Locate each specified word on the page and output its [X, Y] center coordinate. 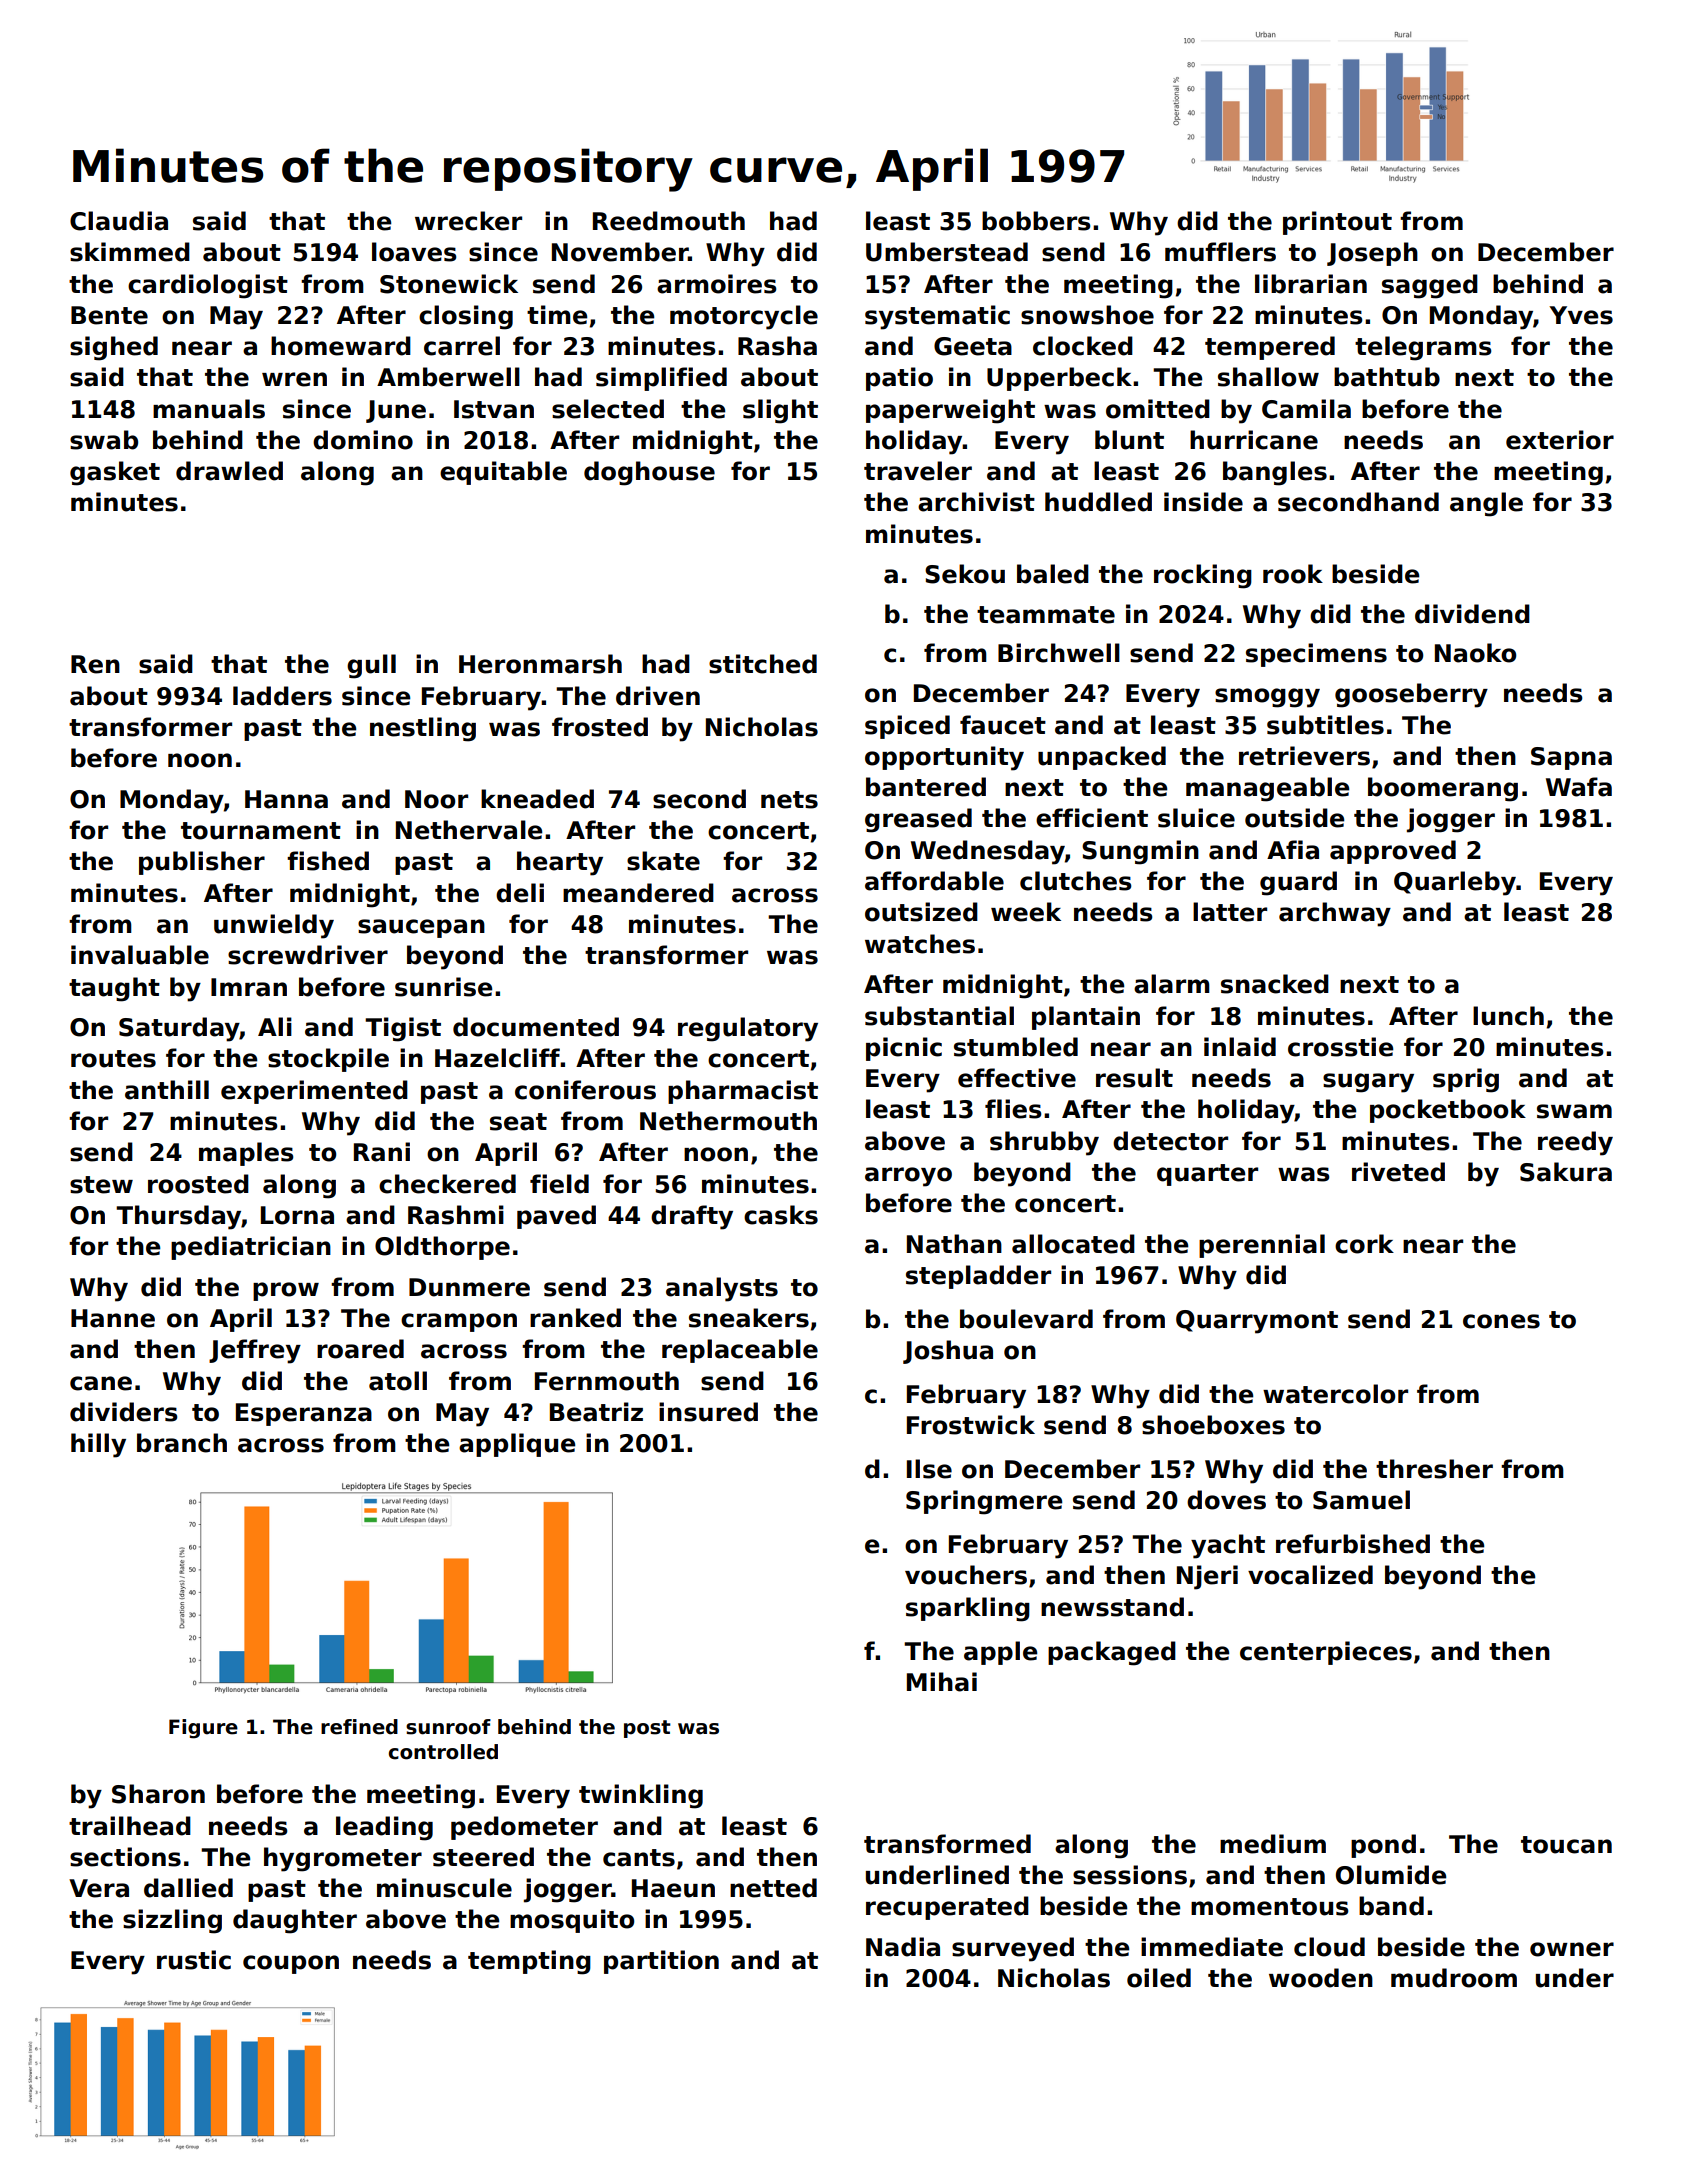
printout [1337, 223]
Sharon [158, 1794]
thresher [1434, 1469]
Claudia [119, 221]
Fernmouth [607, 1381]
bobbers [1036, 221]
